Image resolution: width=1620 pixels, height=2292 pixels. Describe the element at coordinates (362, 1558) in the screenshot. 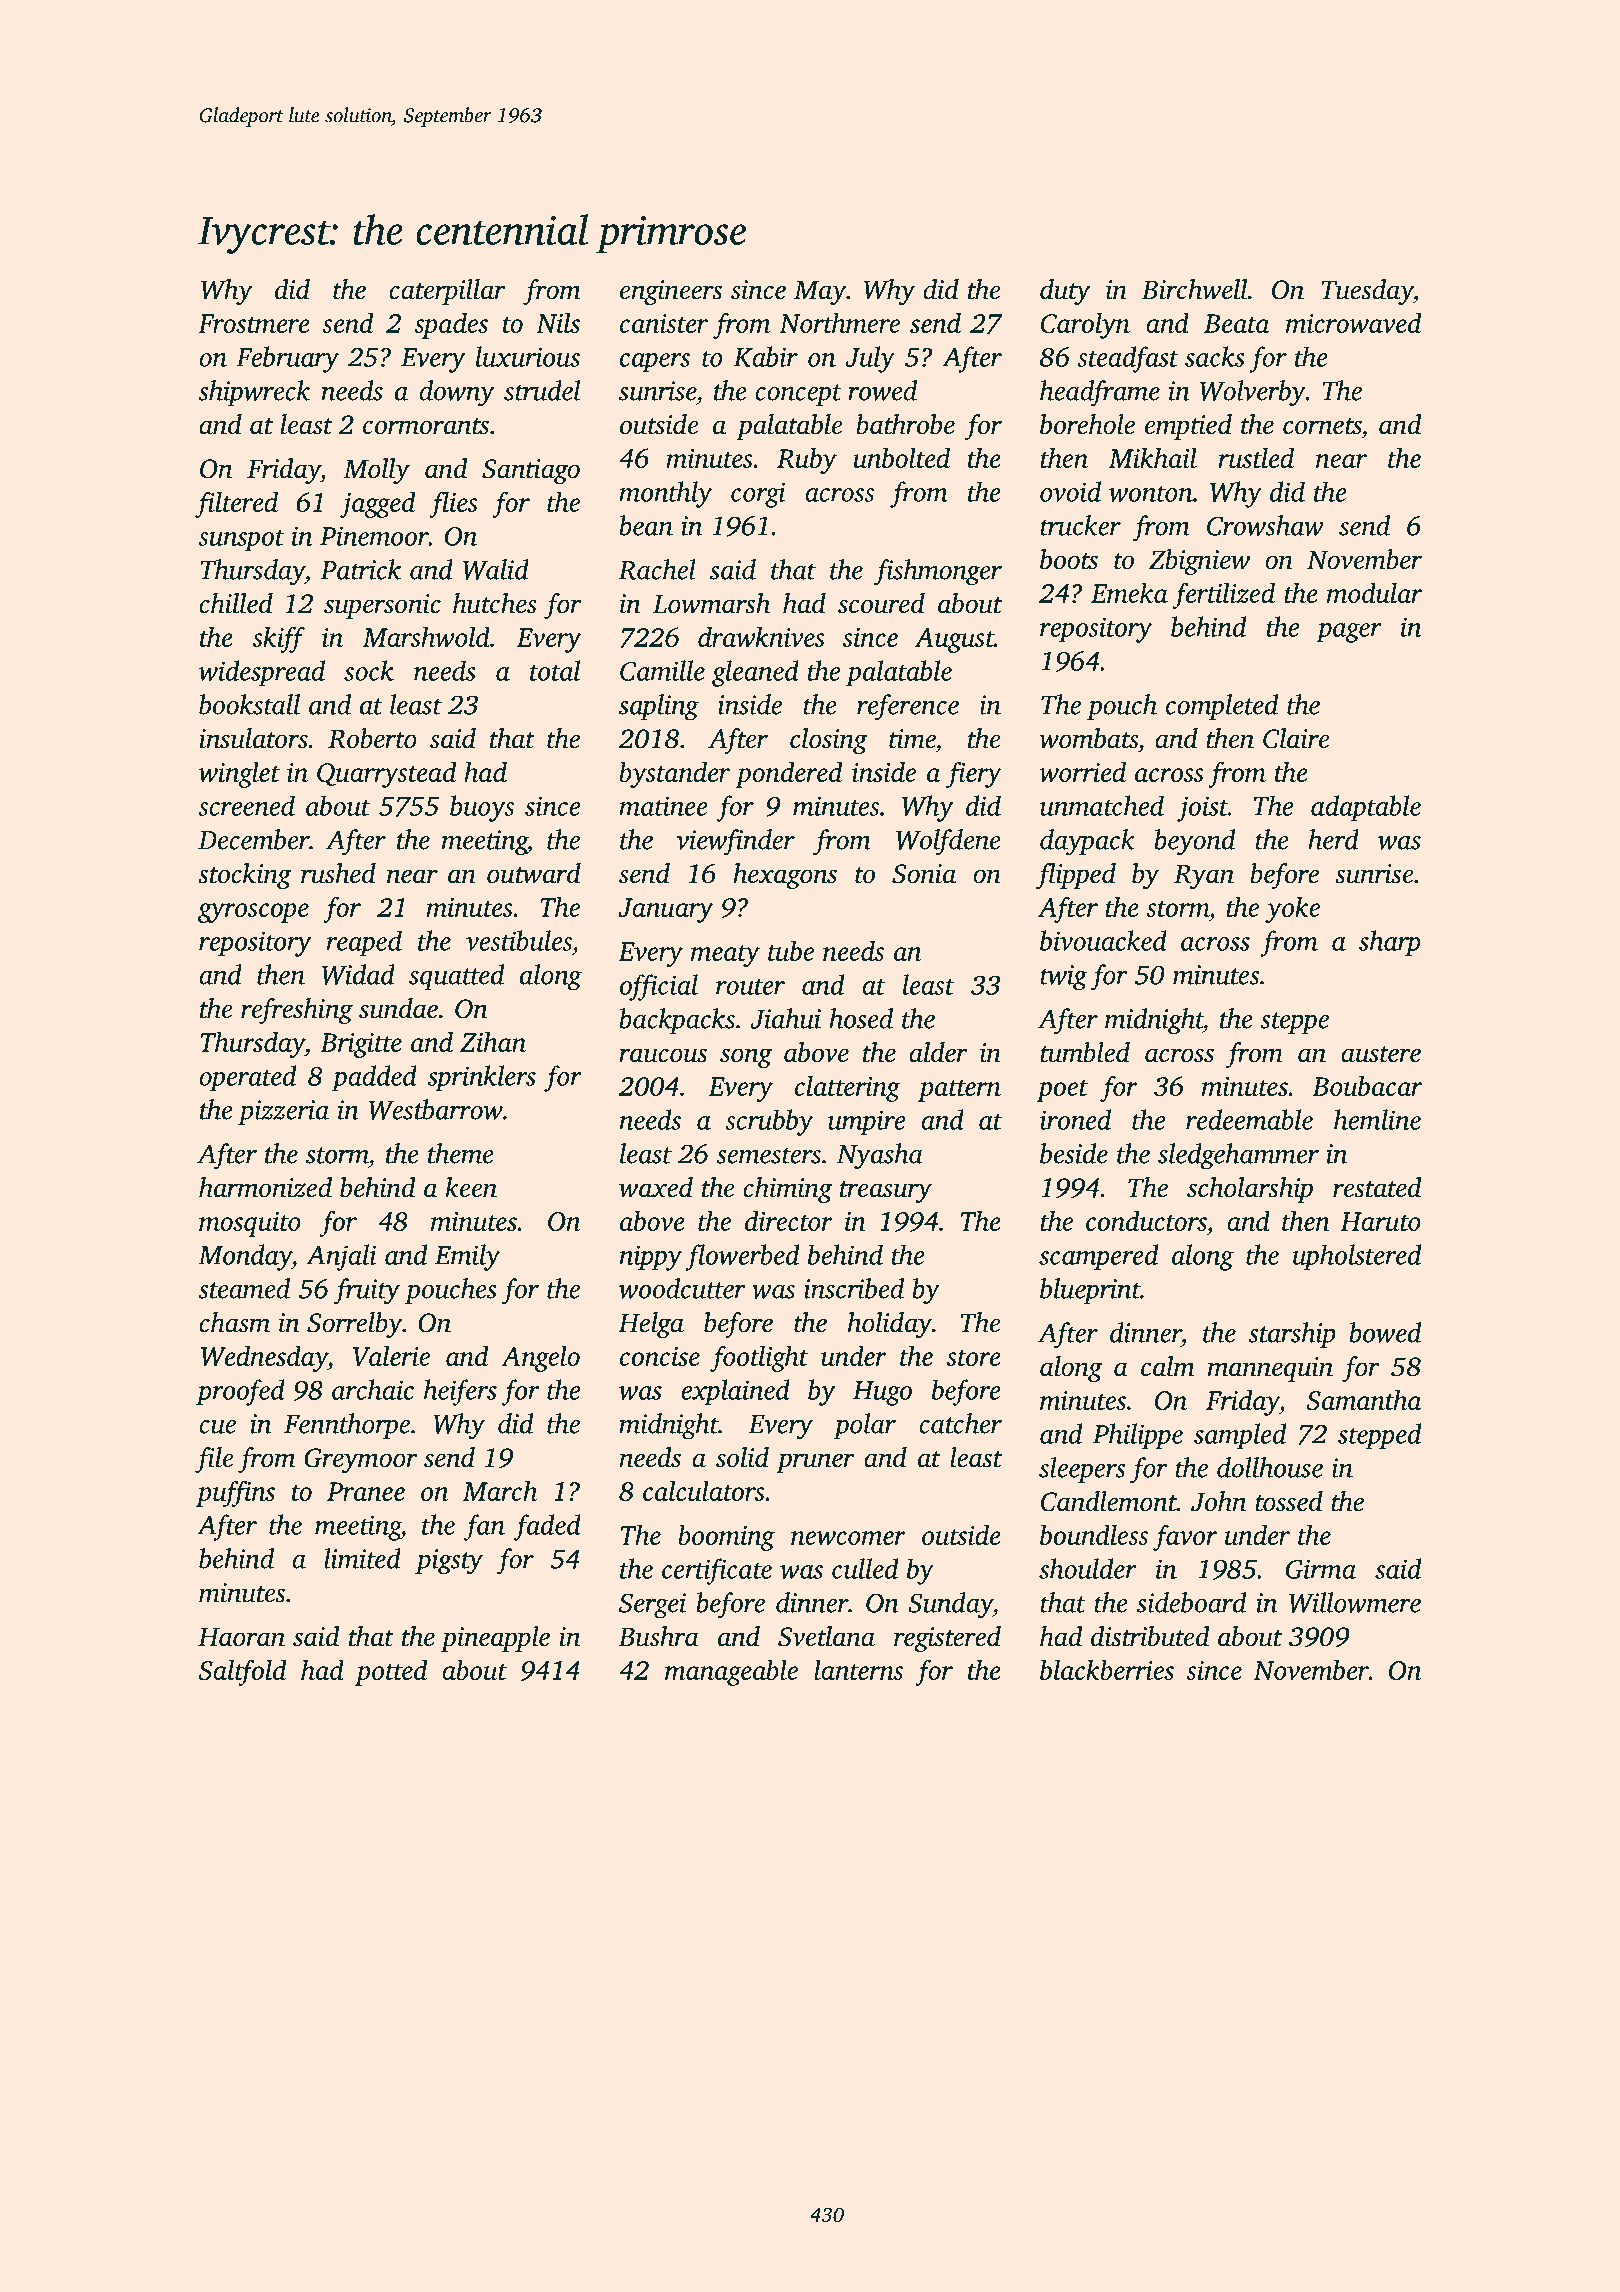

I see `limited` at that location.
